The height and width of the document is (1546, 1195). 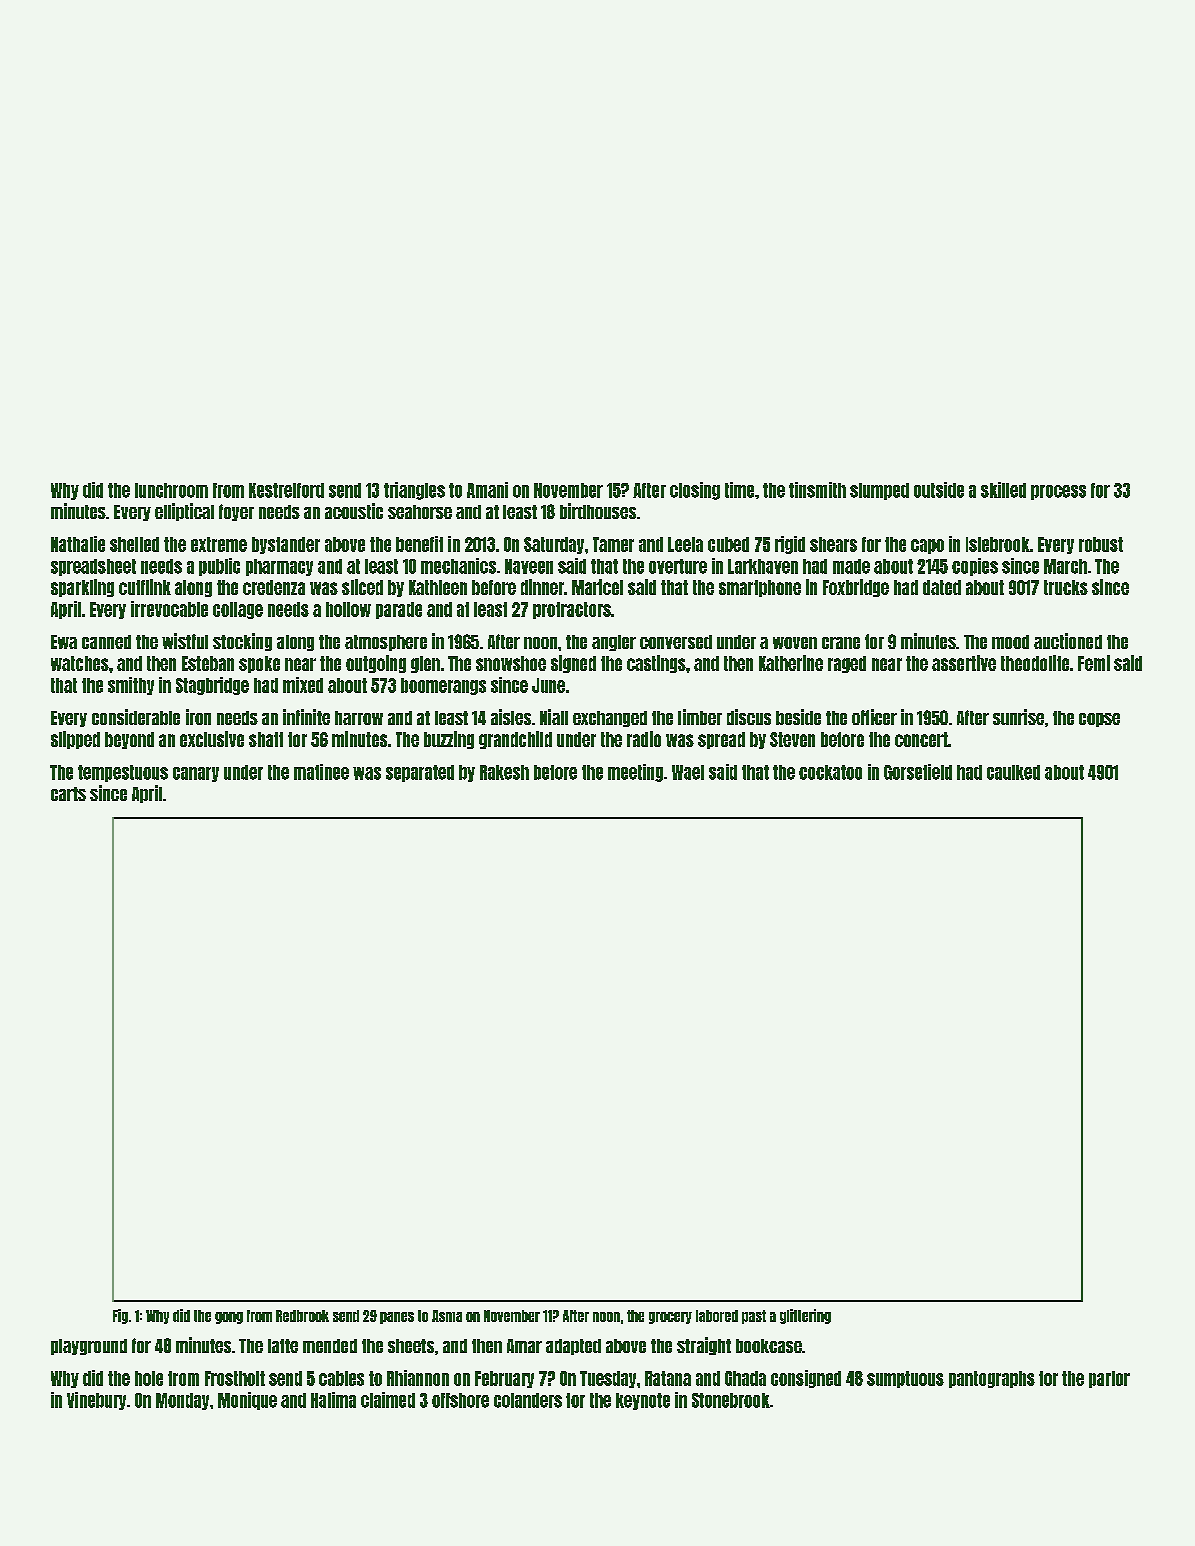 I want to click on keynote, so click(x=643, y=1401).
